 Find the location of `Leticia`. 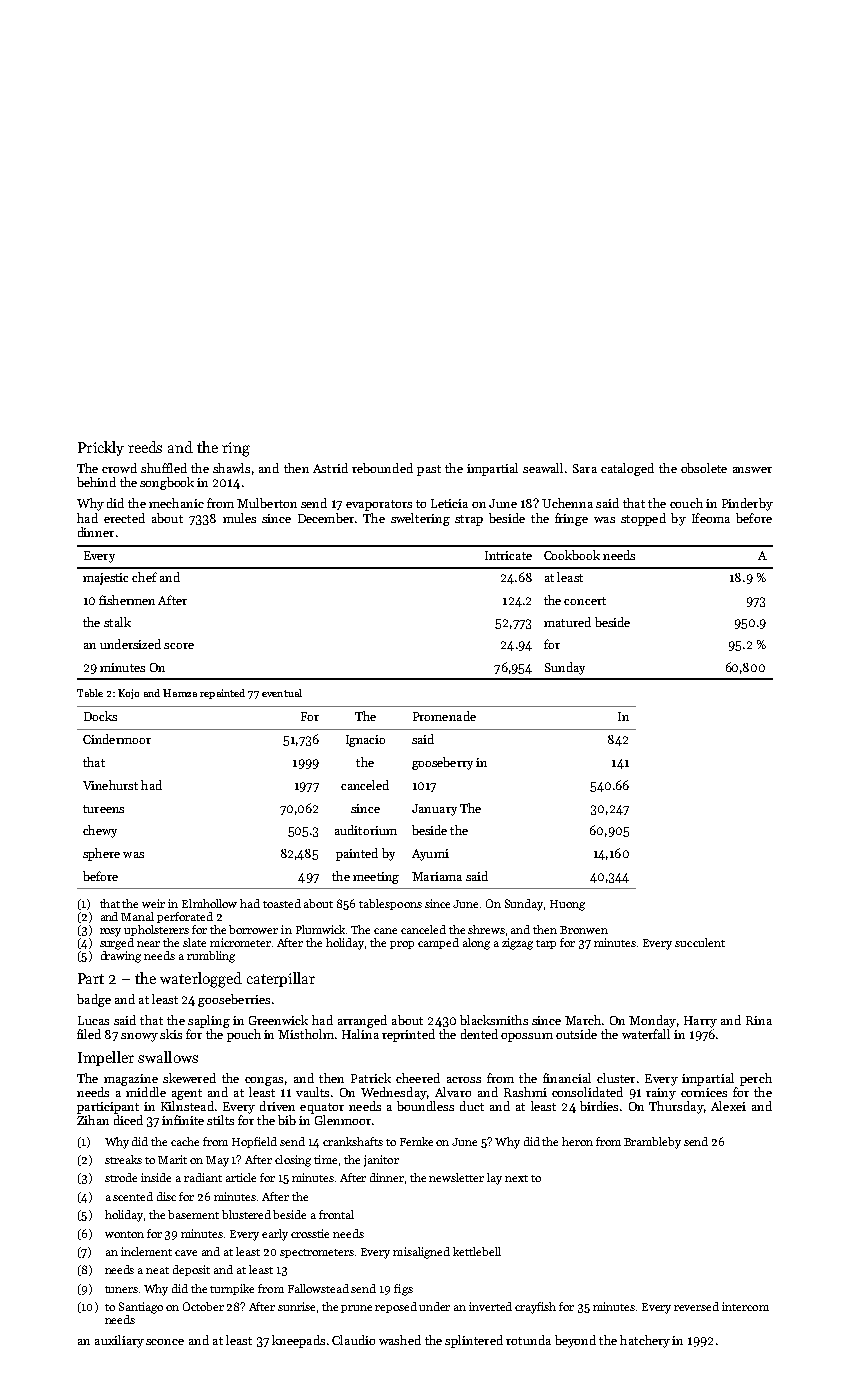

Leticia is located at coordinates (449, 503).
